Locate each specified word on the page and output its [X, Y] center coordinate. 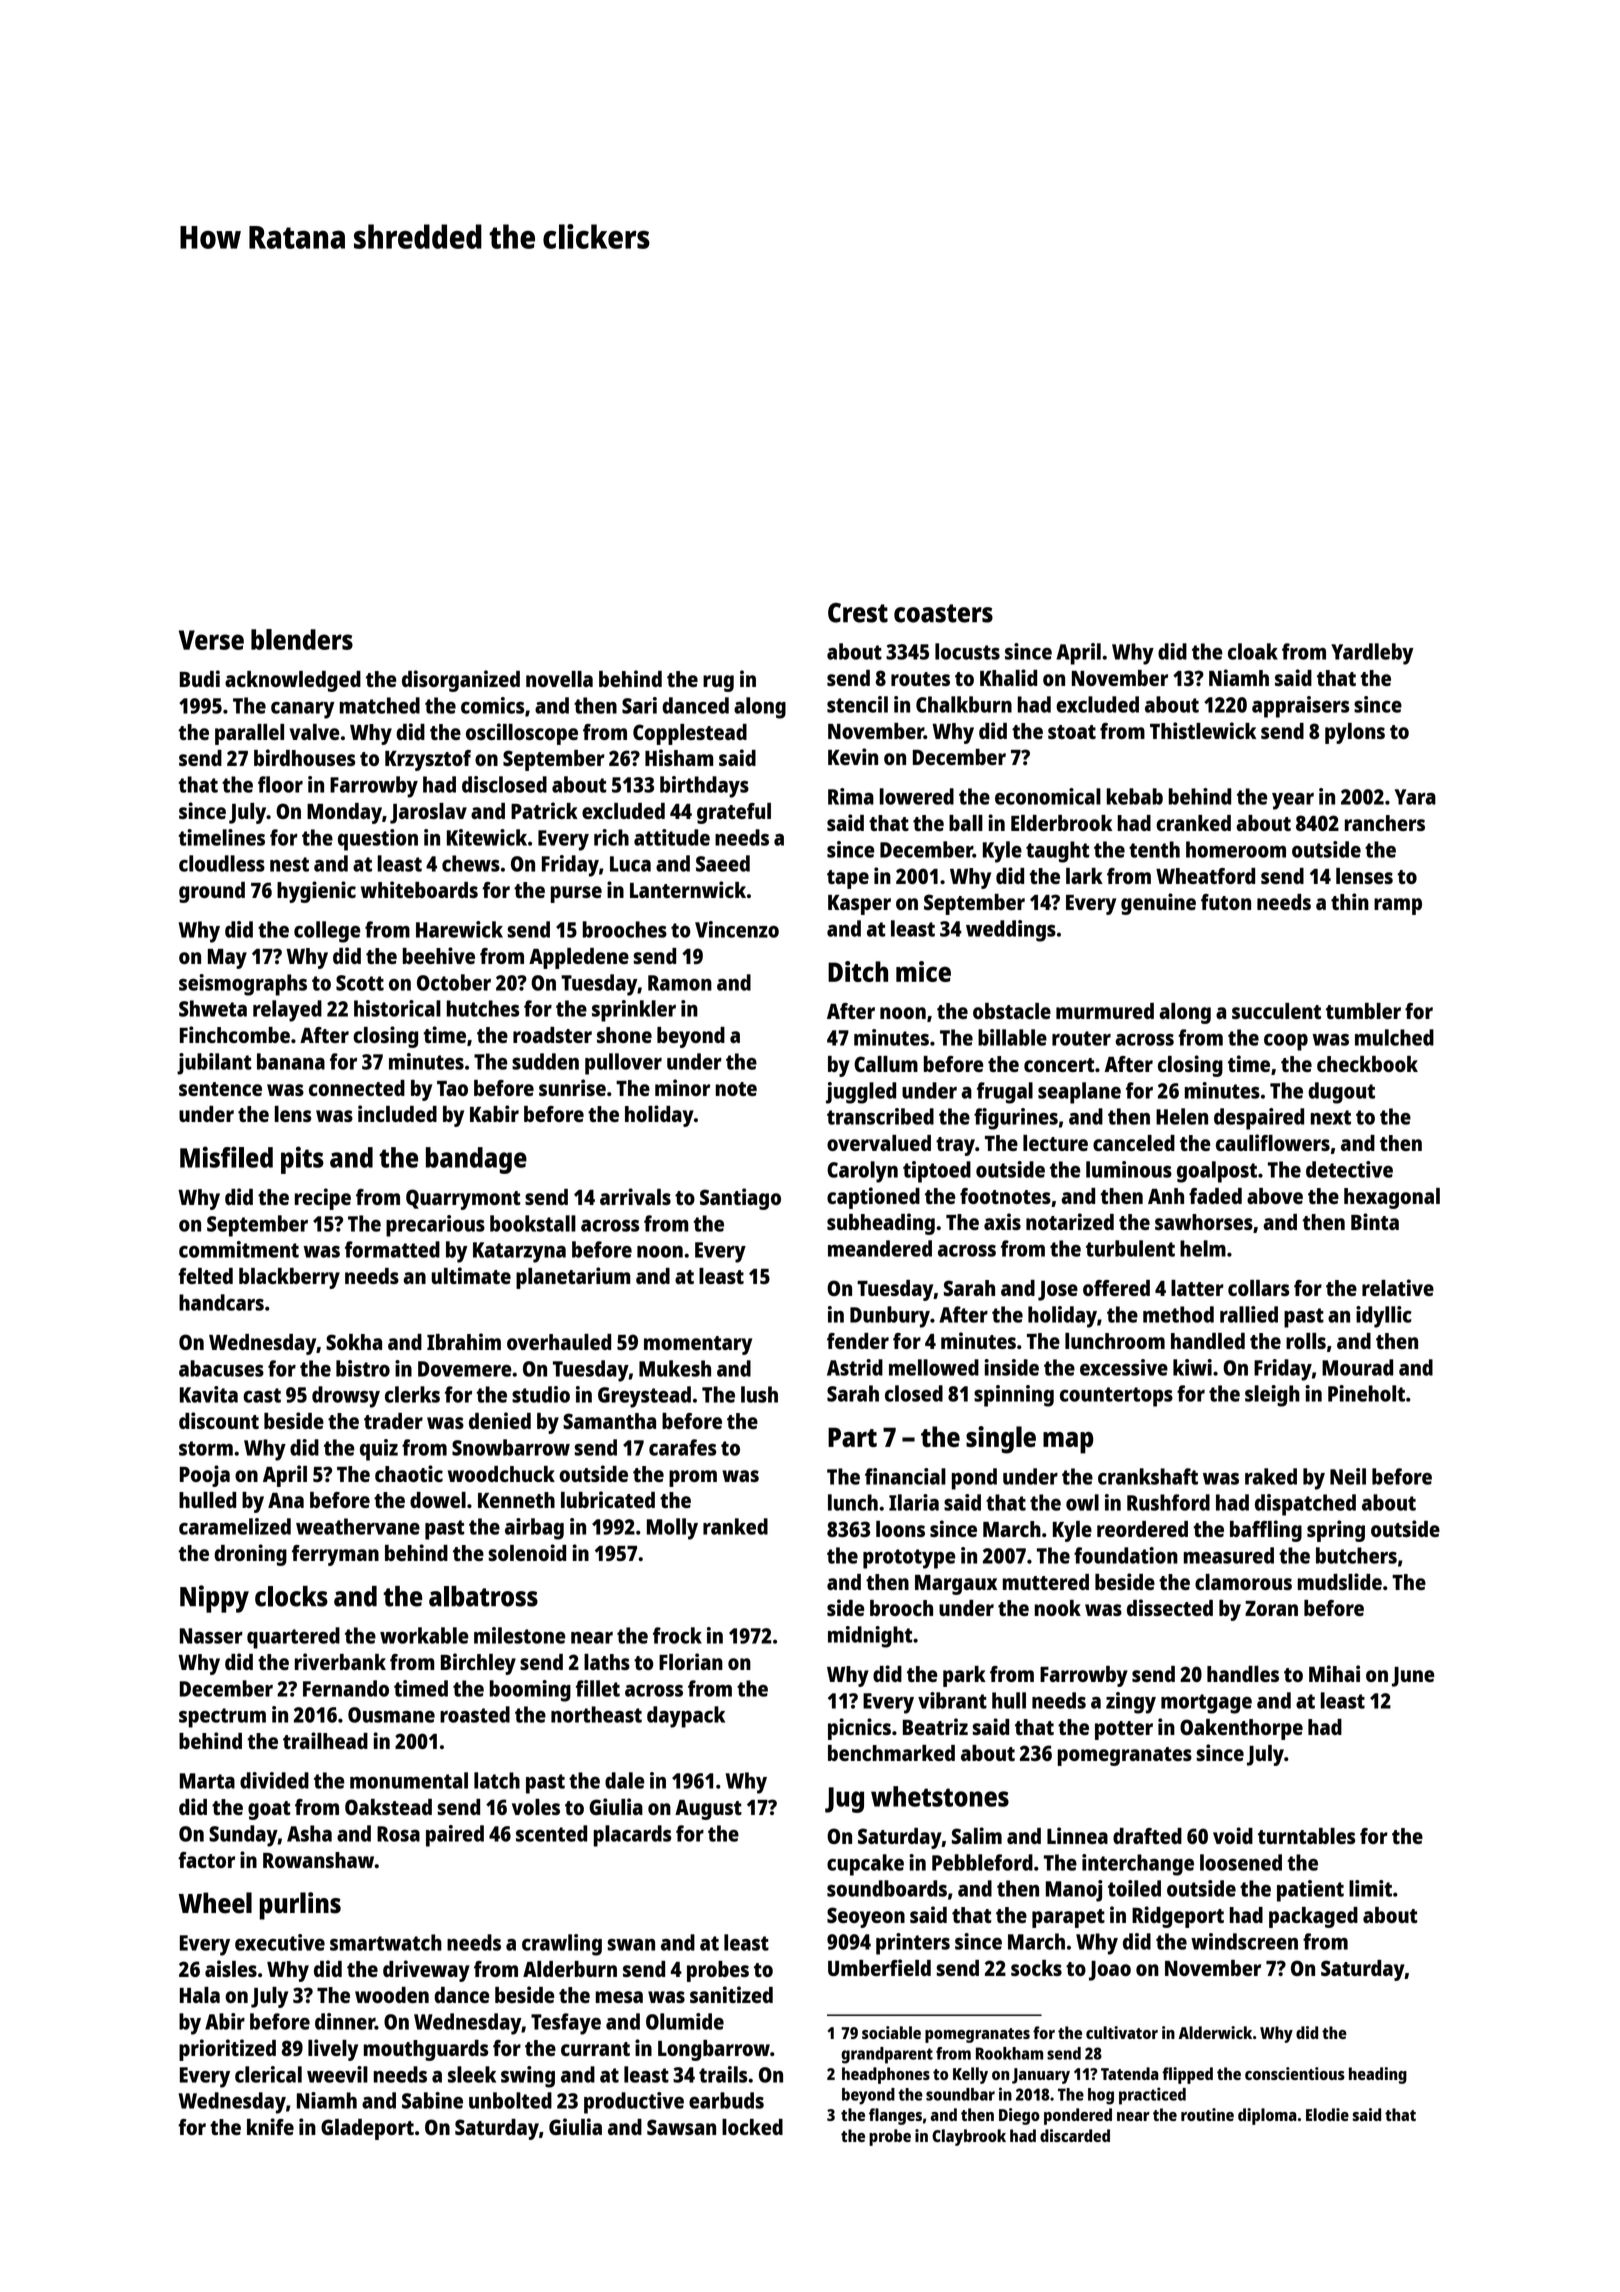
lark [1084, 876]
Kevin [853, 756]
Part [852, 1437]
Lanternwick [688, 889]
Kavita [209, 1394]
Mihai [1334, 1673]
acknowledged [293, 681]
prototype [909, 1559]
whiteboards [419, 889]
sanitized [731, 1994]
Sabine [432, 2100]
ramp [1398, 906]
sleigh [1272, 1396]
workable [424, 1635]
